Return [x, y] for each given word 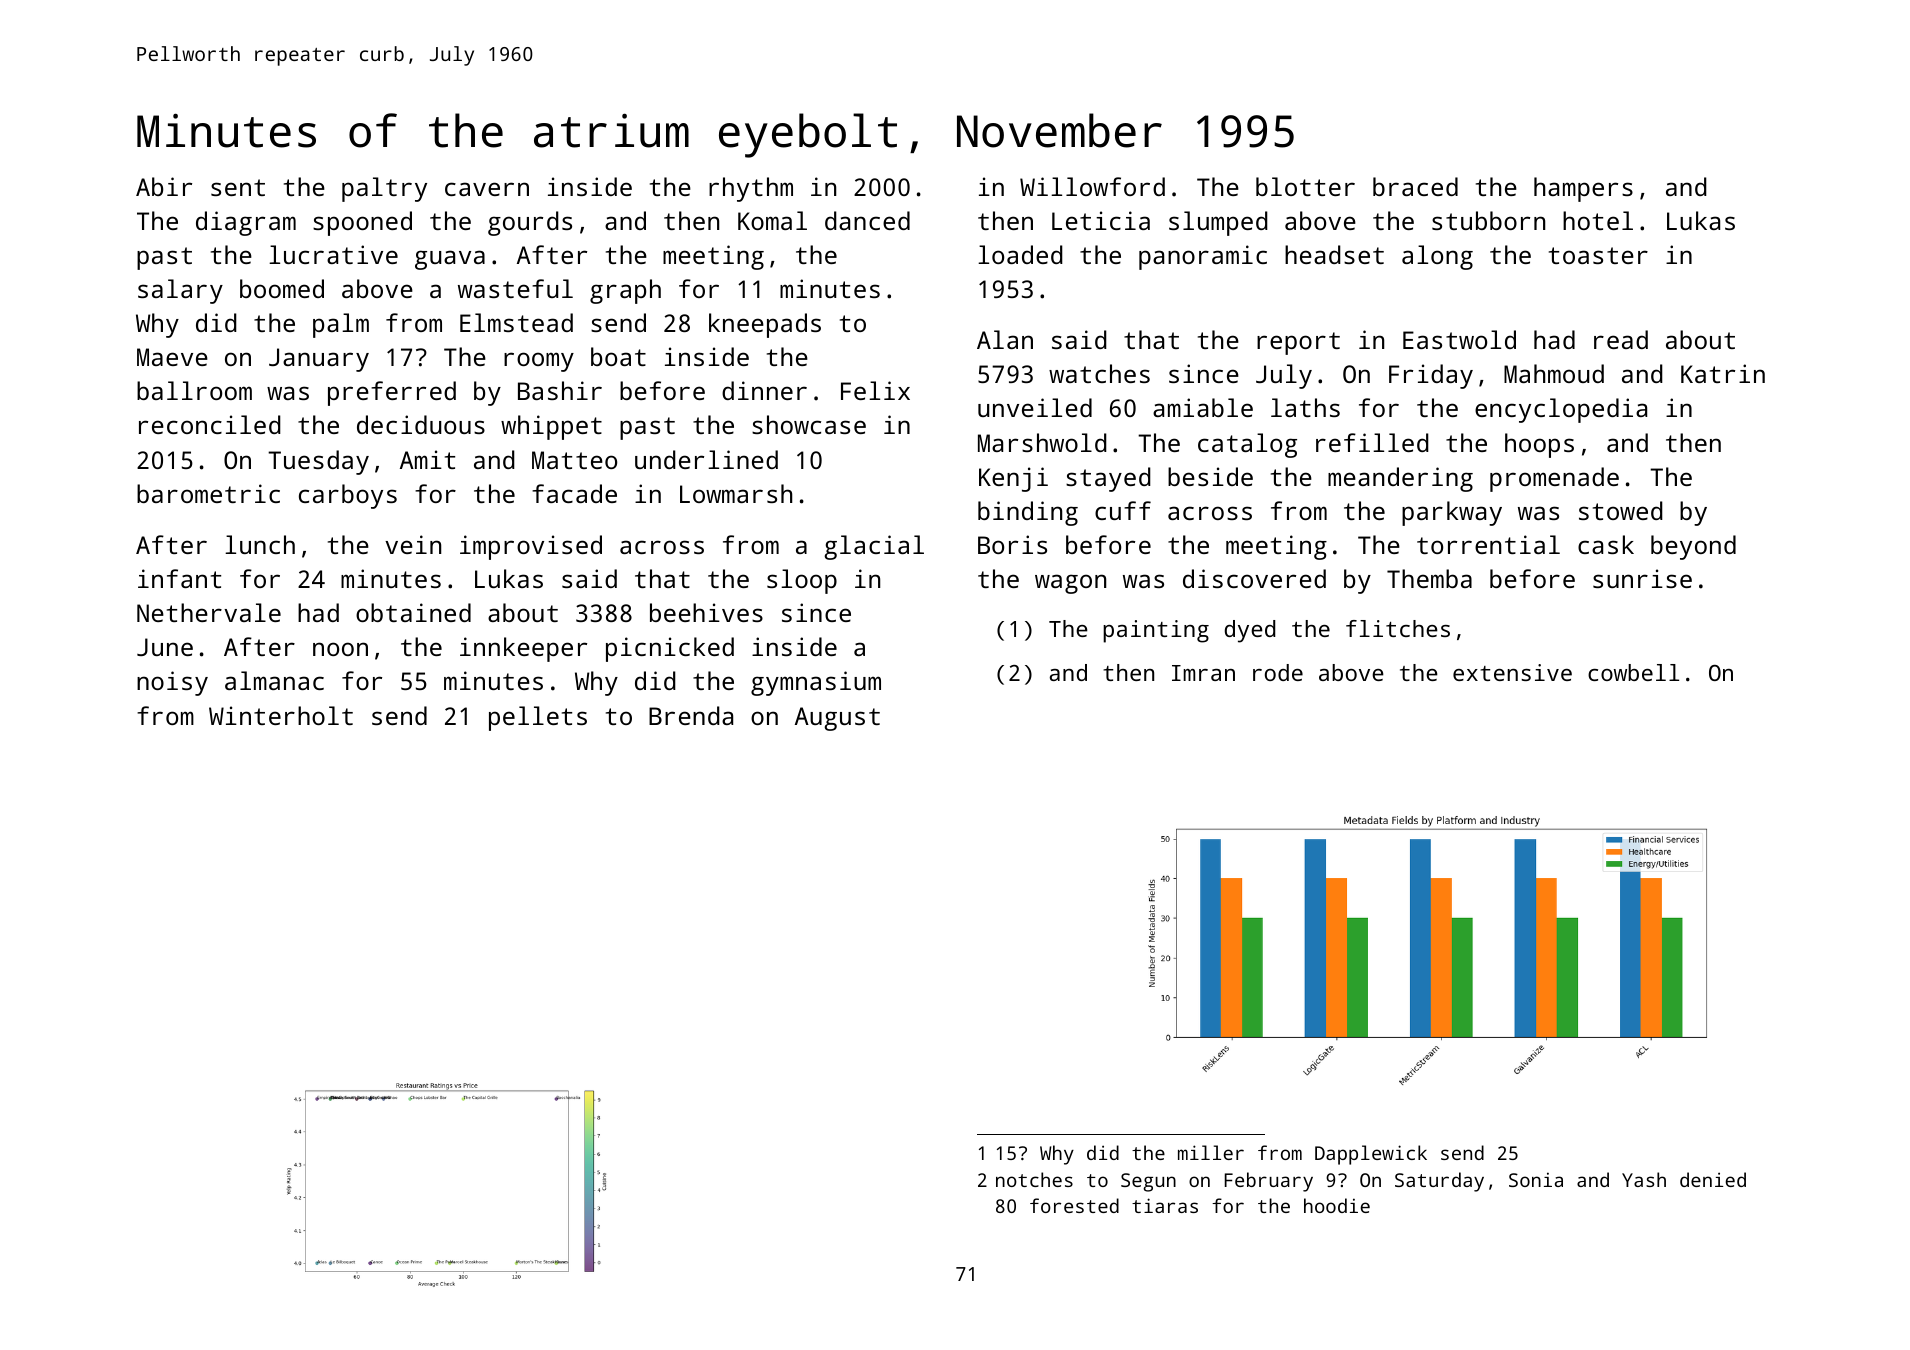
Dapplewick [1371, 1155]
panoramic [1203, 257]
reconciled [210, 424]
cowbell [1633, 672]
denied [1713, 1179]
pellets [538, 718]
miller [1211, 1152]
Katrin [1723, 373]
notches [1034, 1179]
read [1621, 339]
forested [1074, 1205]
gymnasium [816, 683]
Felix [875, 390]
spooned [362, 223]
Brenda [691, 715]
